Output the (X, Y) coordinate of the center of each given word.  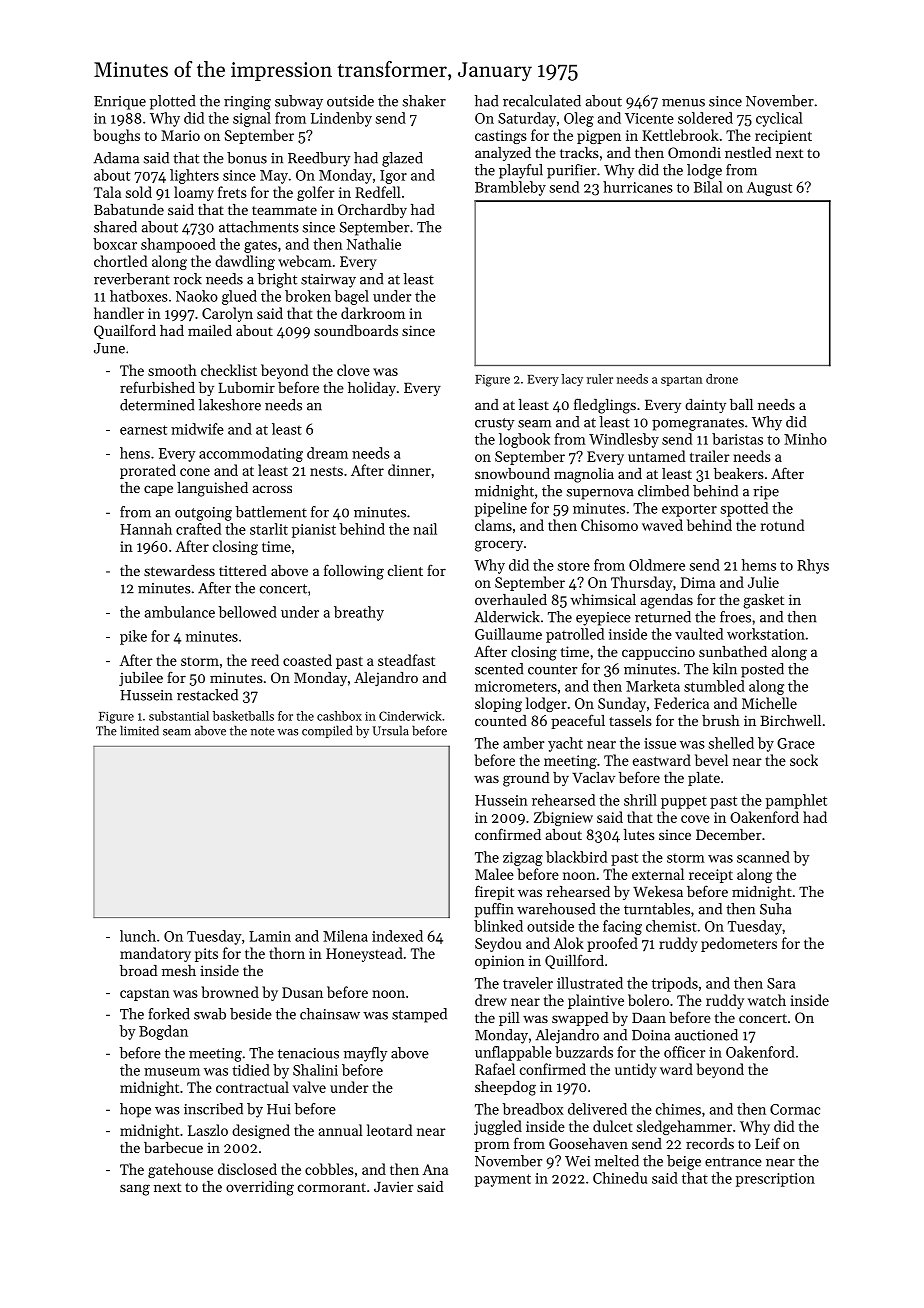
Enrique (120, 103)
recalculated (542, 101)
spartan (681, 381)
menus (683, 103)
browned (230, 992)
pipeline (501, 509)
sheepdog (505, 1088)
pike (133, 637)
